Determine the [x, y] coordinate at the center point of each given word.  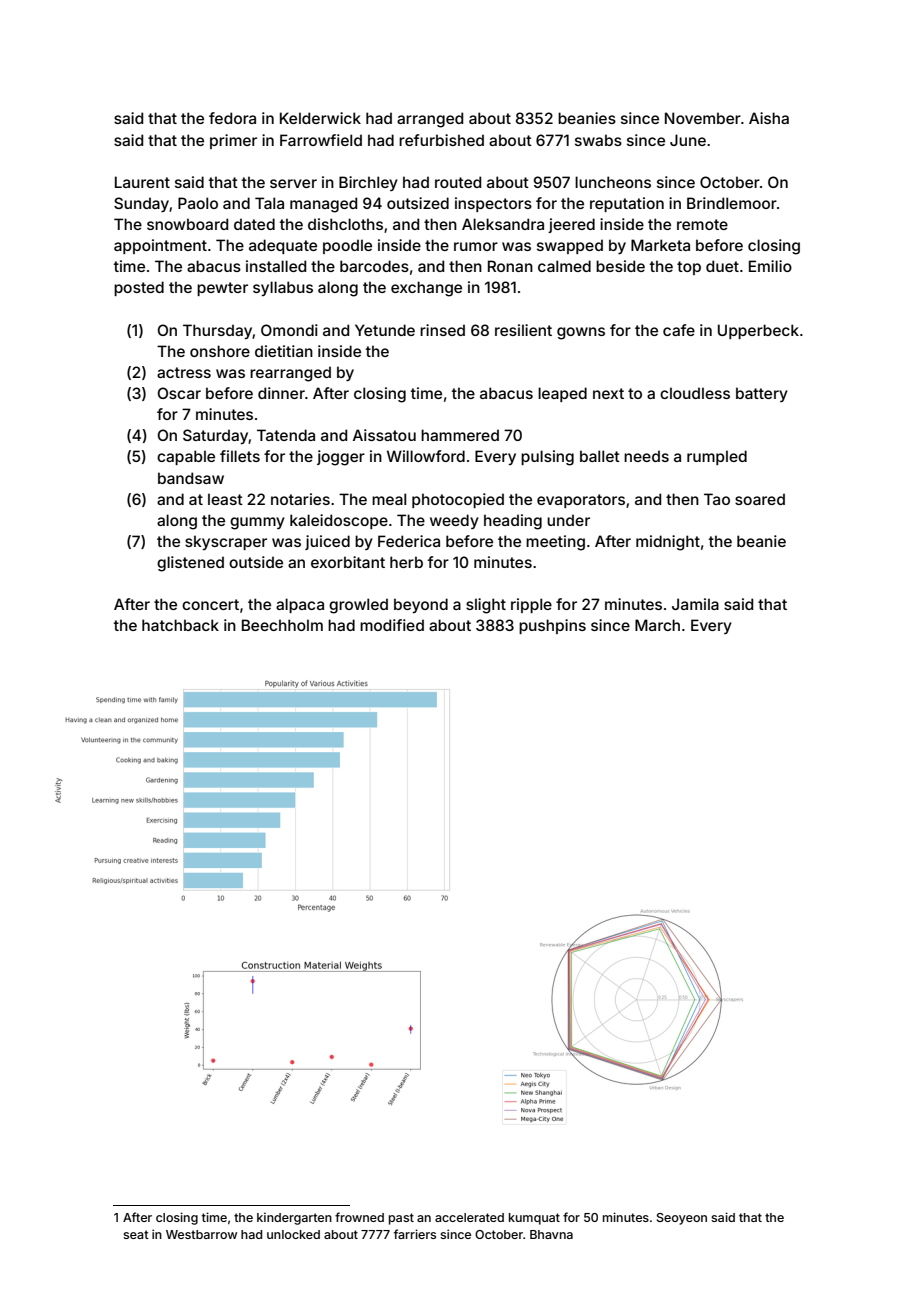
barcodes [374, 266]
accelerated [469, 1217]
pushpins [552, 626]
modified [392, 625]
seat [136, 1234]
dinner [281, 393]
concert [210, 604]
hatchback [180, 625]
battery [762, 394]
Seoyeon [682, 1219]
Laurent [142, 182]
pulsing [547, 458]
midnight [668, 543]
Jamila [695, 604]
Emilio [770, 266]
